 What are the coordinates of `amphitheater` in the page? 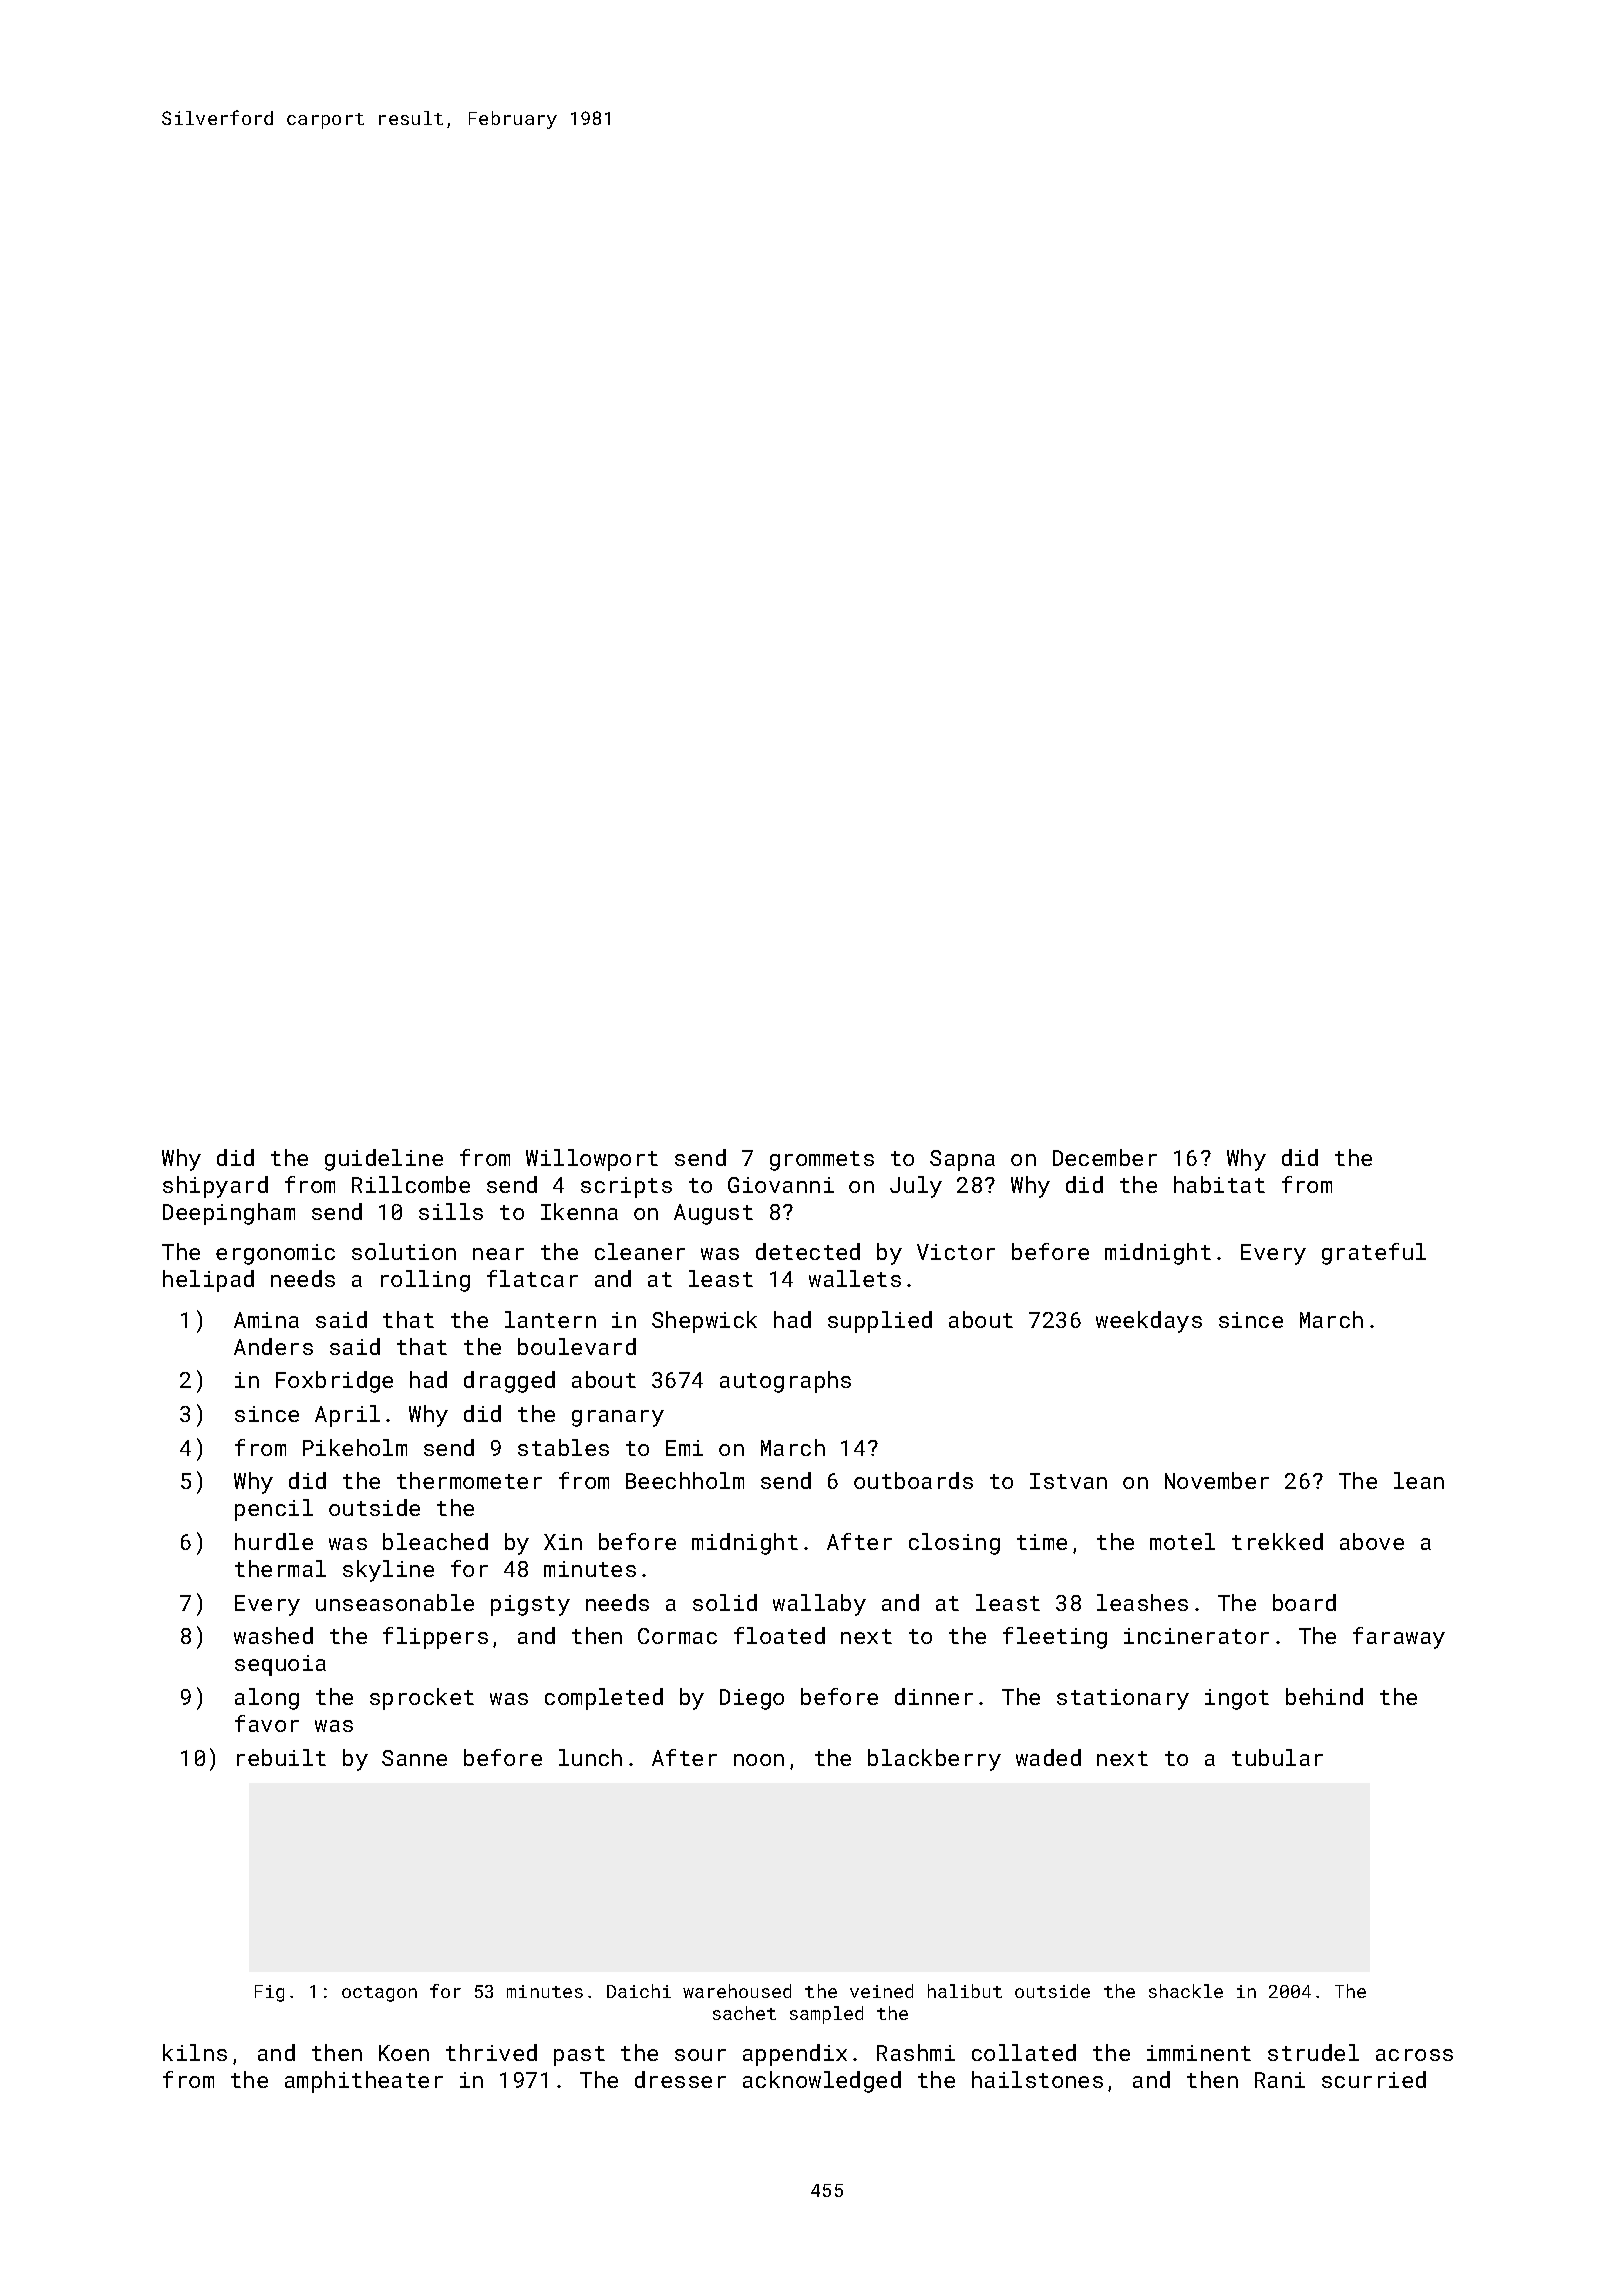 It's located at (364, 2082).
